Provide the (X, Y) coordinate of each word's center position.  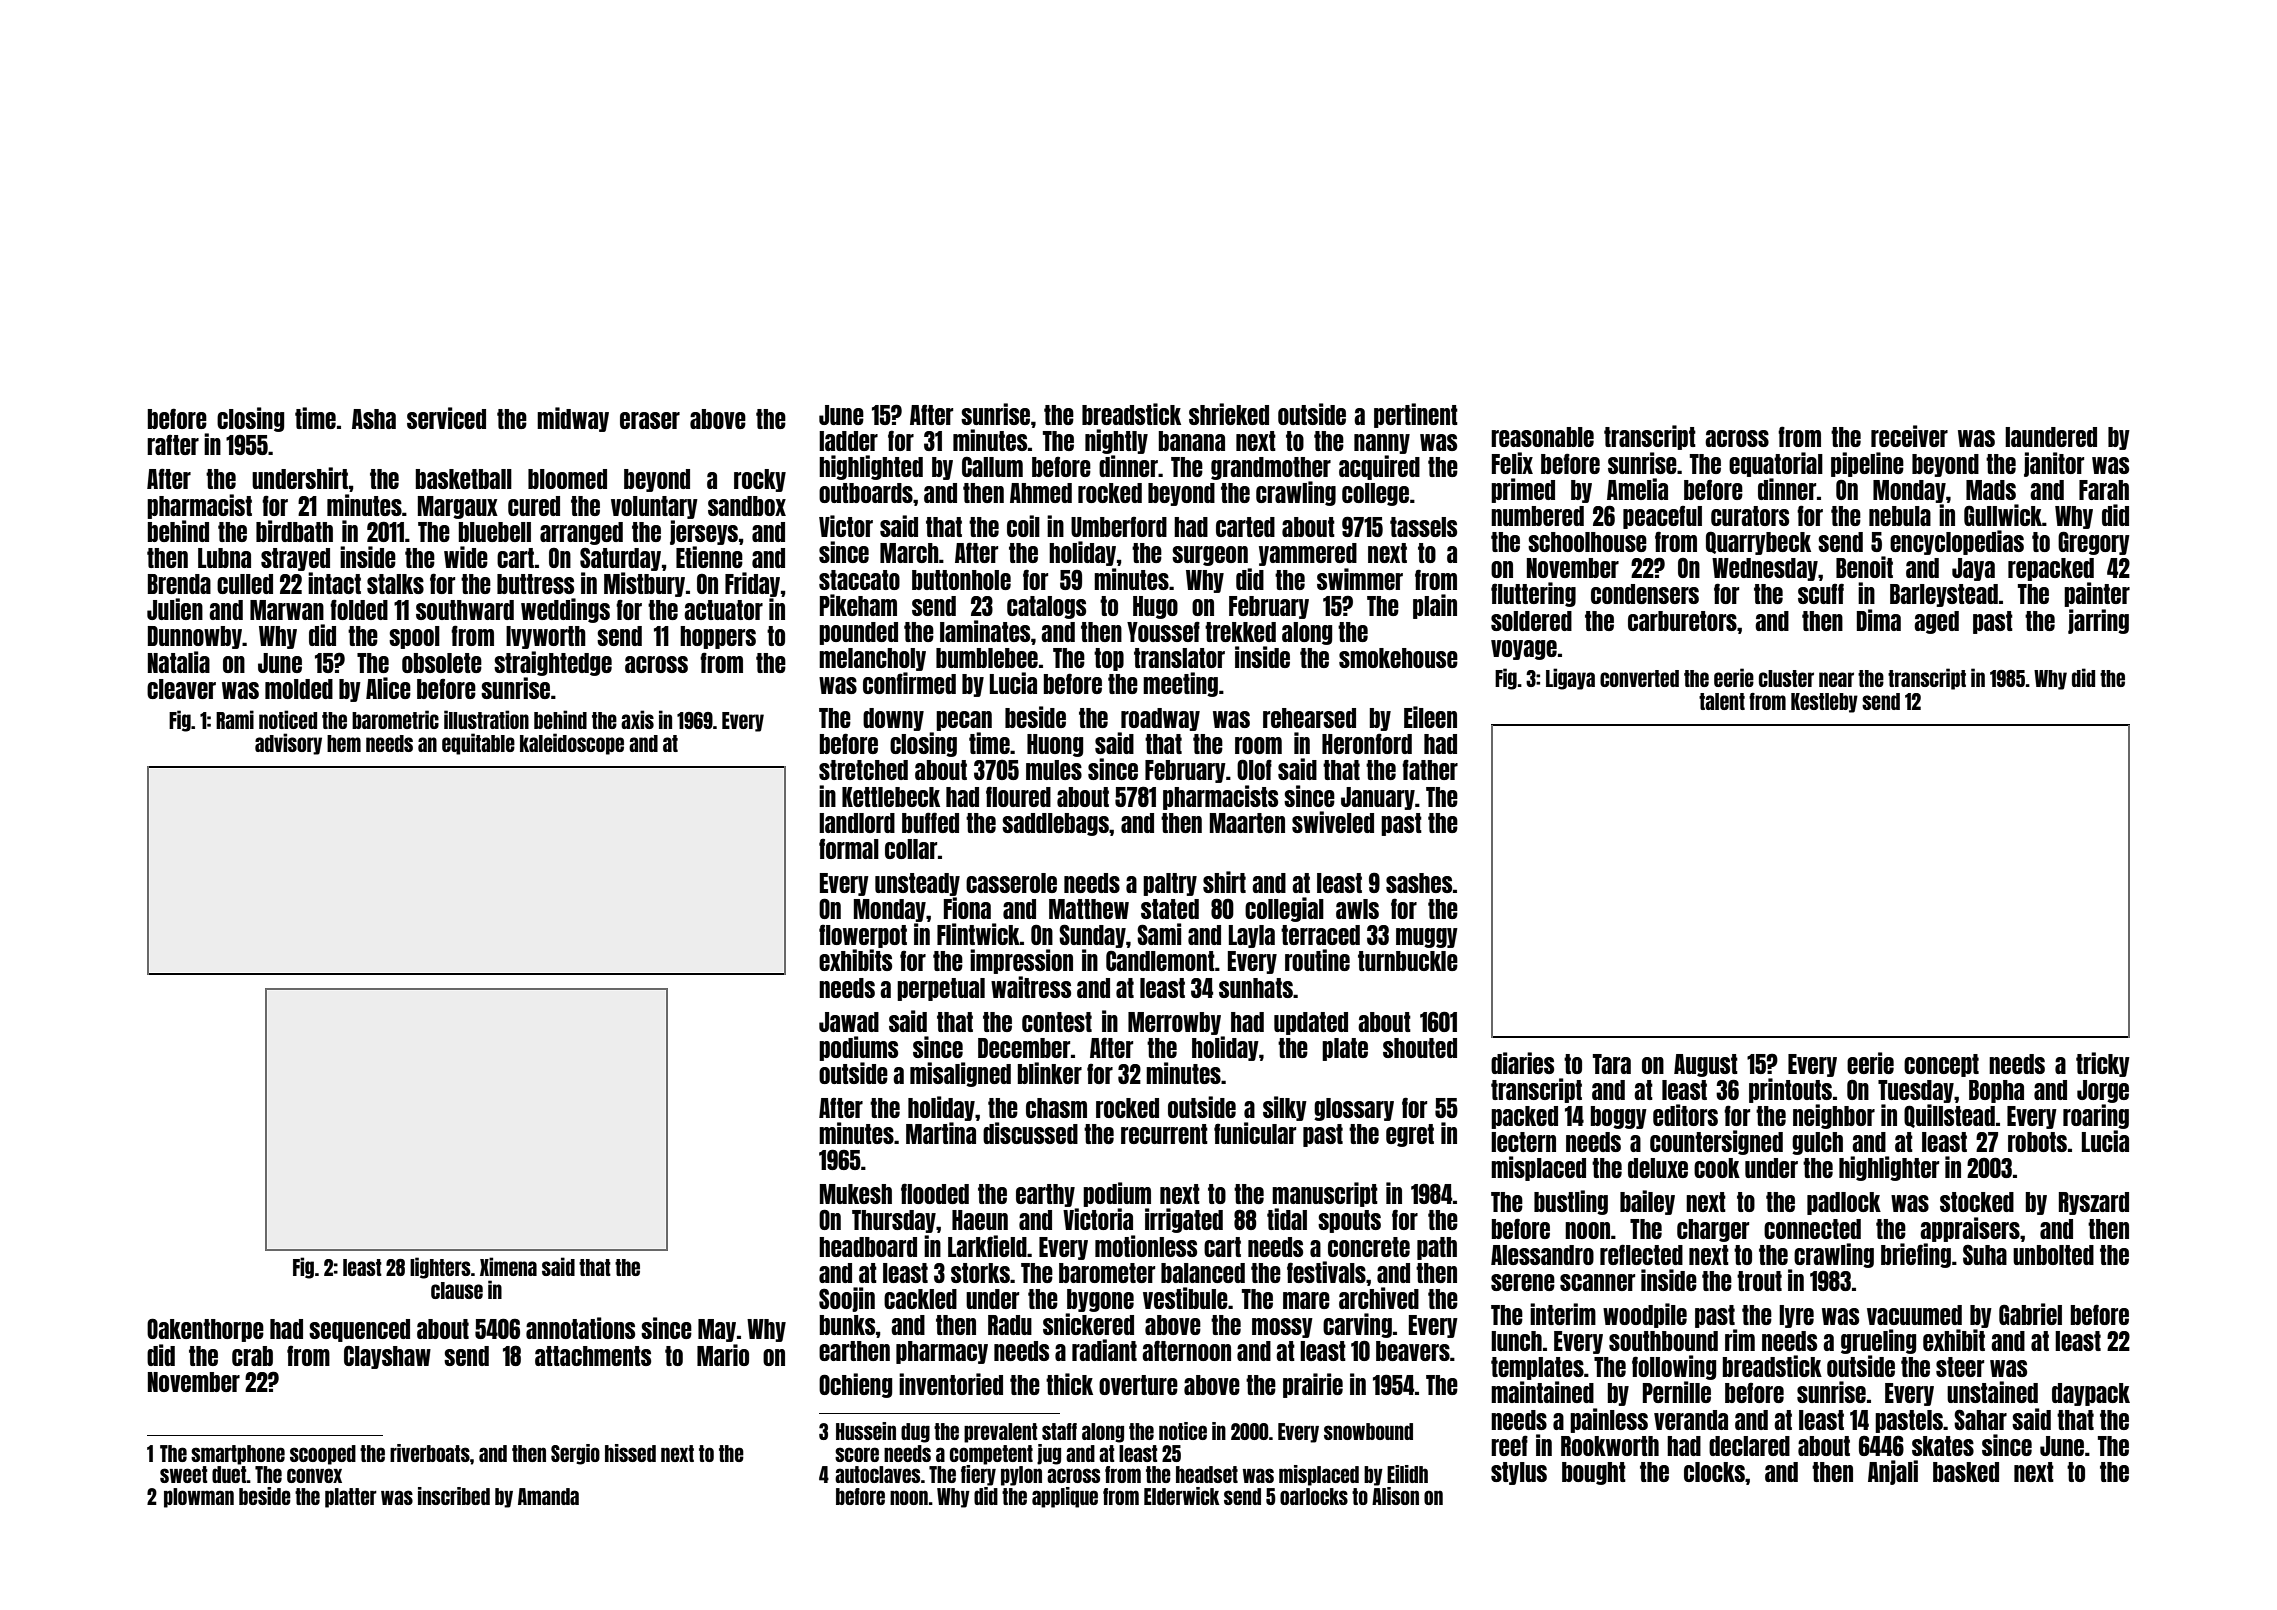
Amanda (548, 1496)
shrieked (1229, 414)
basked (1966, 1472)
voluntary (654, 507)
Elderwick (1182, 1496)
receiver (1909, 436)
